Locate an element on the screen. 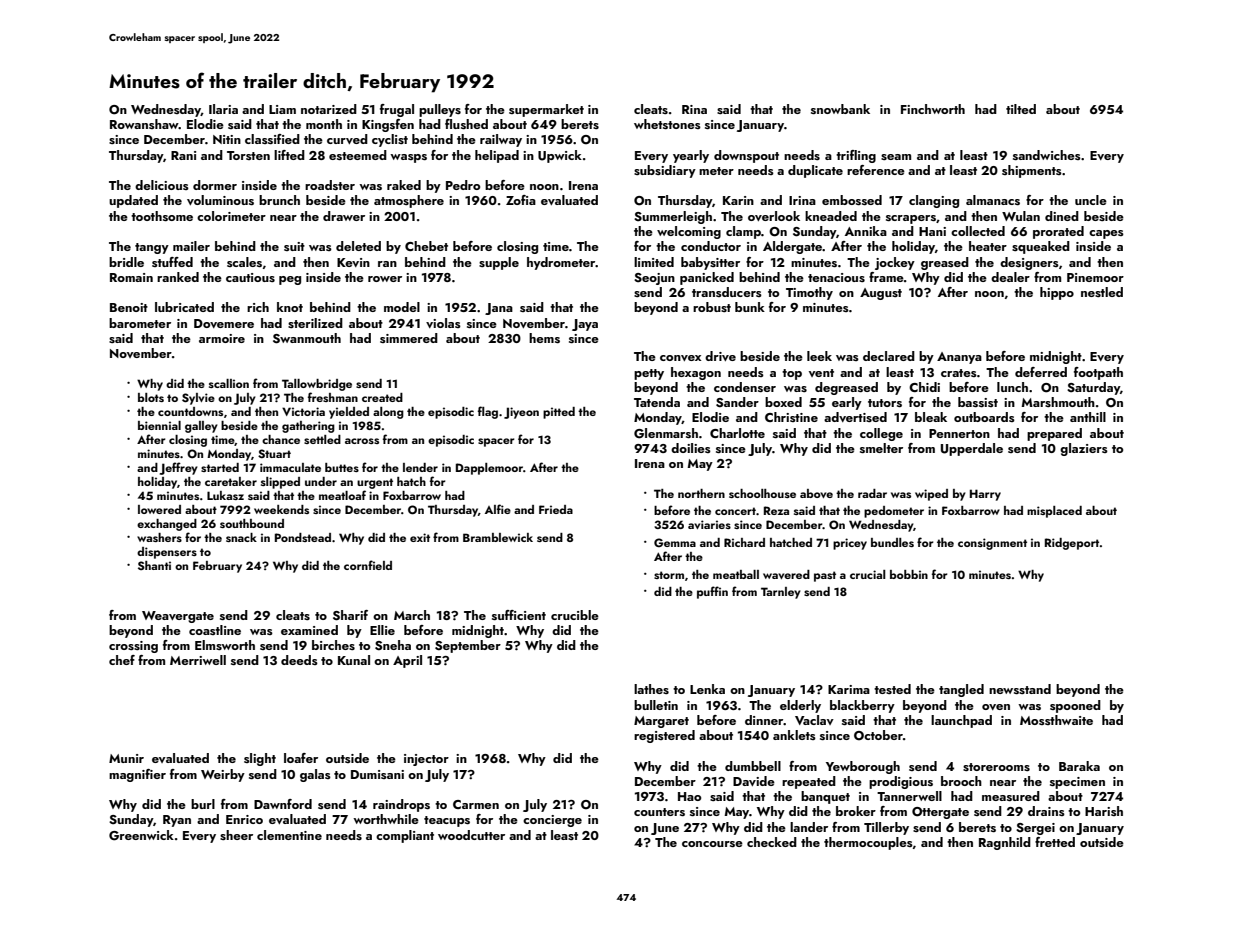  newsstand is located at coordinates (1020, 689).
